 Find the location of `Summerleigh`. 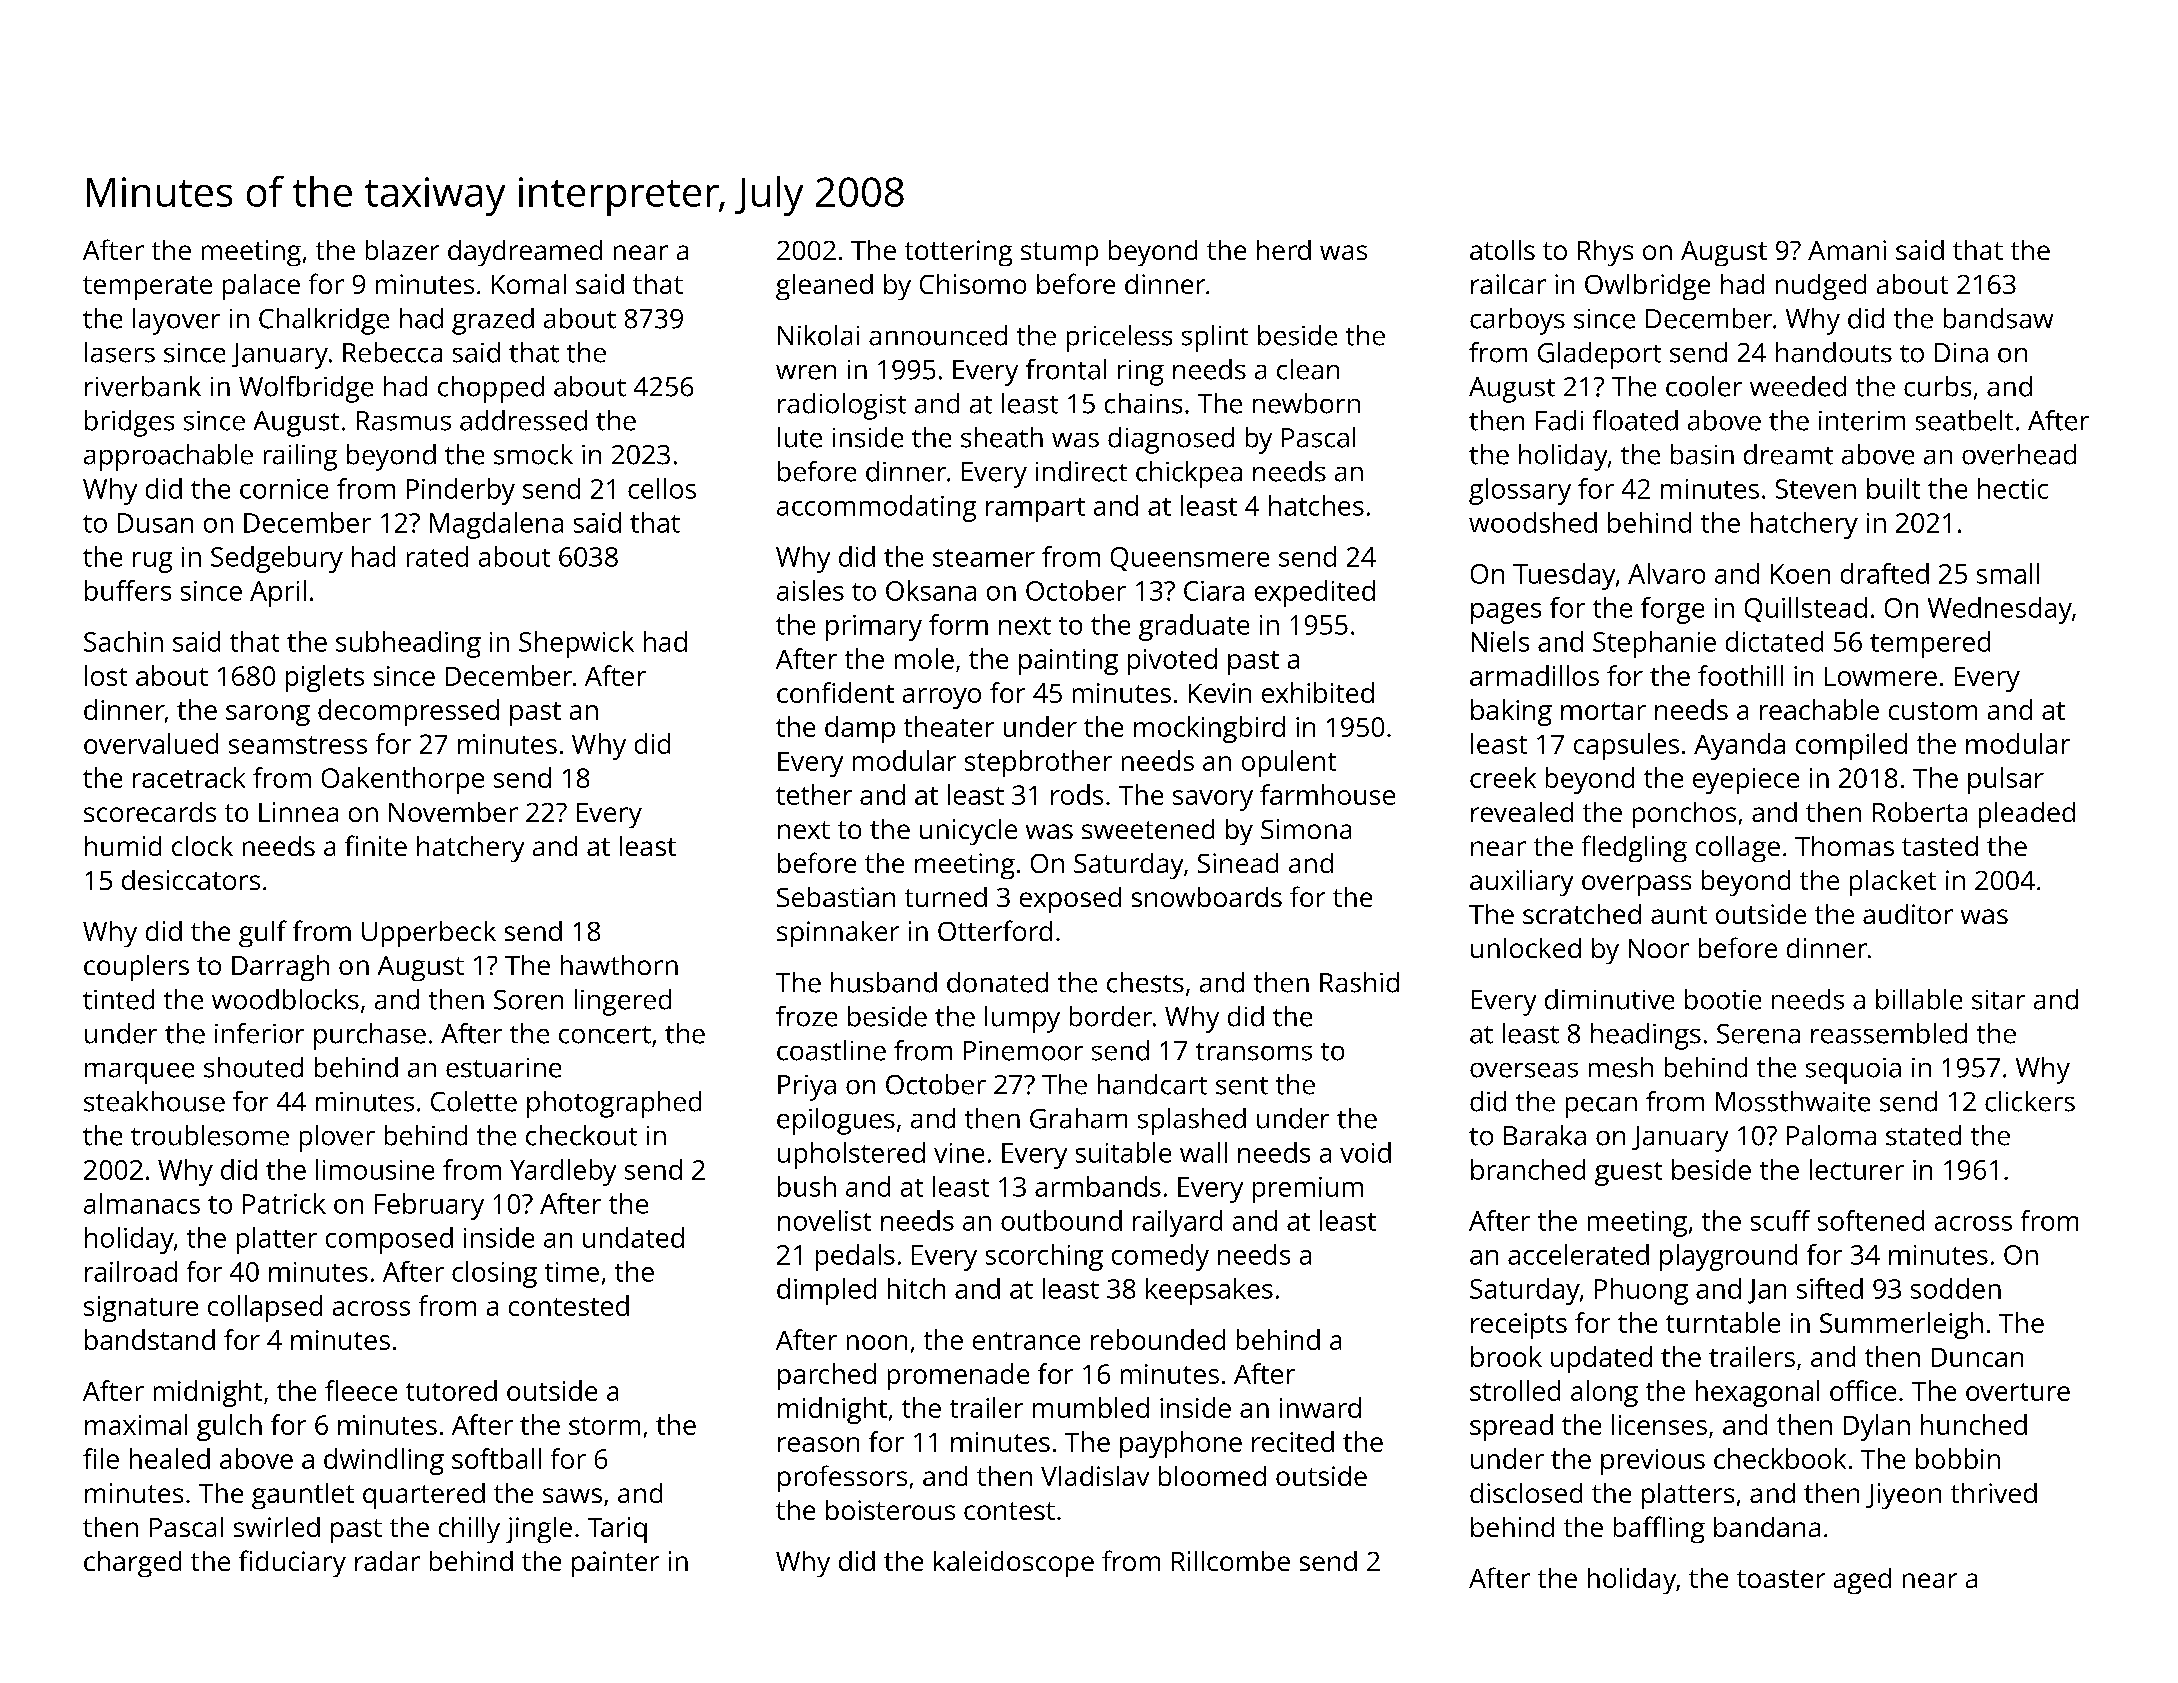

Summerleigh is located at coordinates (1901, 1325).
